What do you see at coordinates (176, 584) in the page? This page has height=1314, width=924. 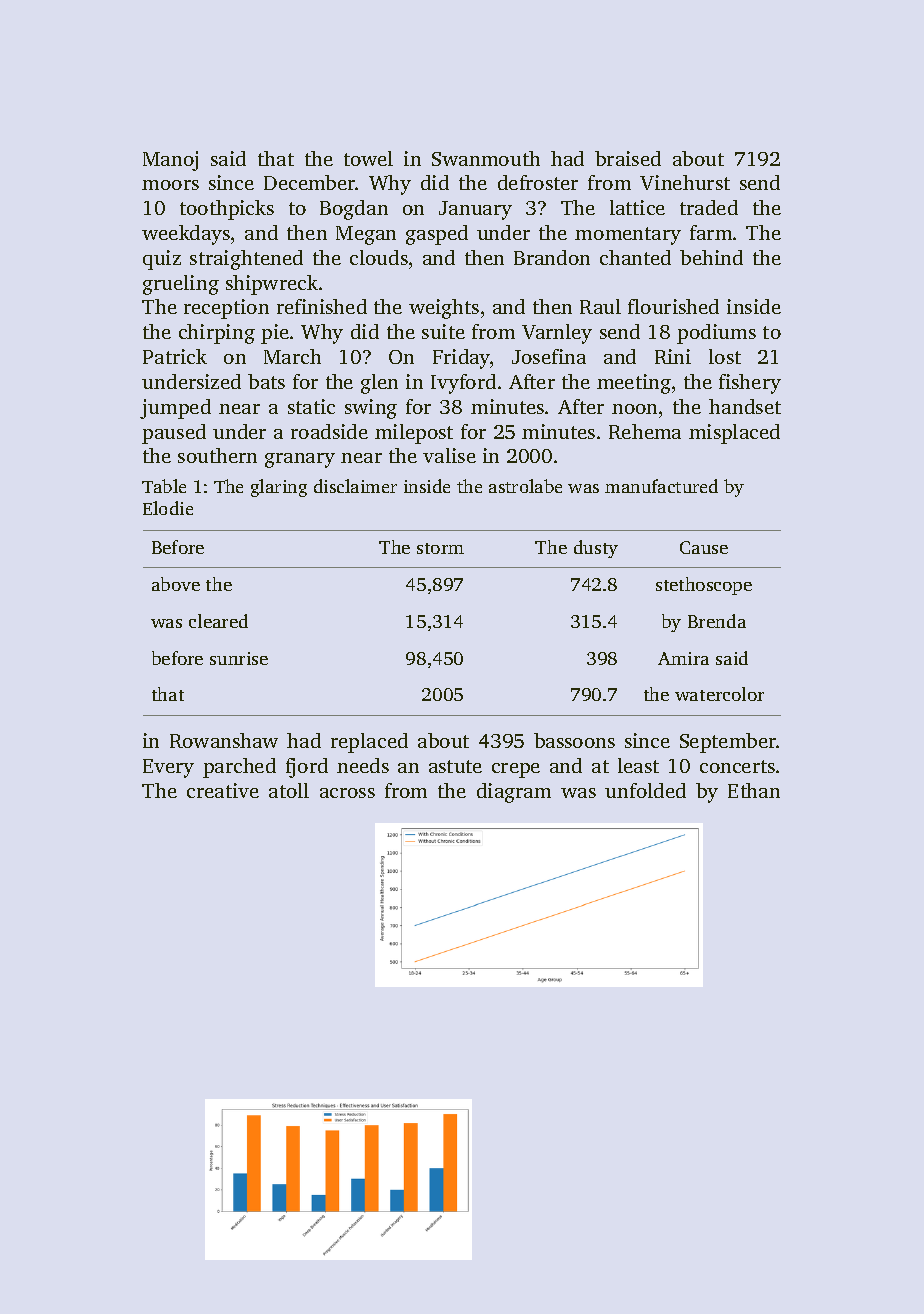 I see `above` at bounding box center [176, 584].
